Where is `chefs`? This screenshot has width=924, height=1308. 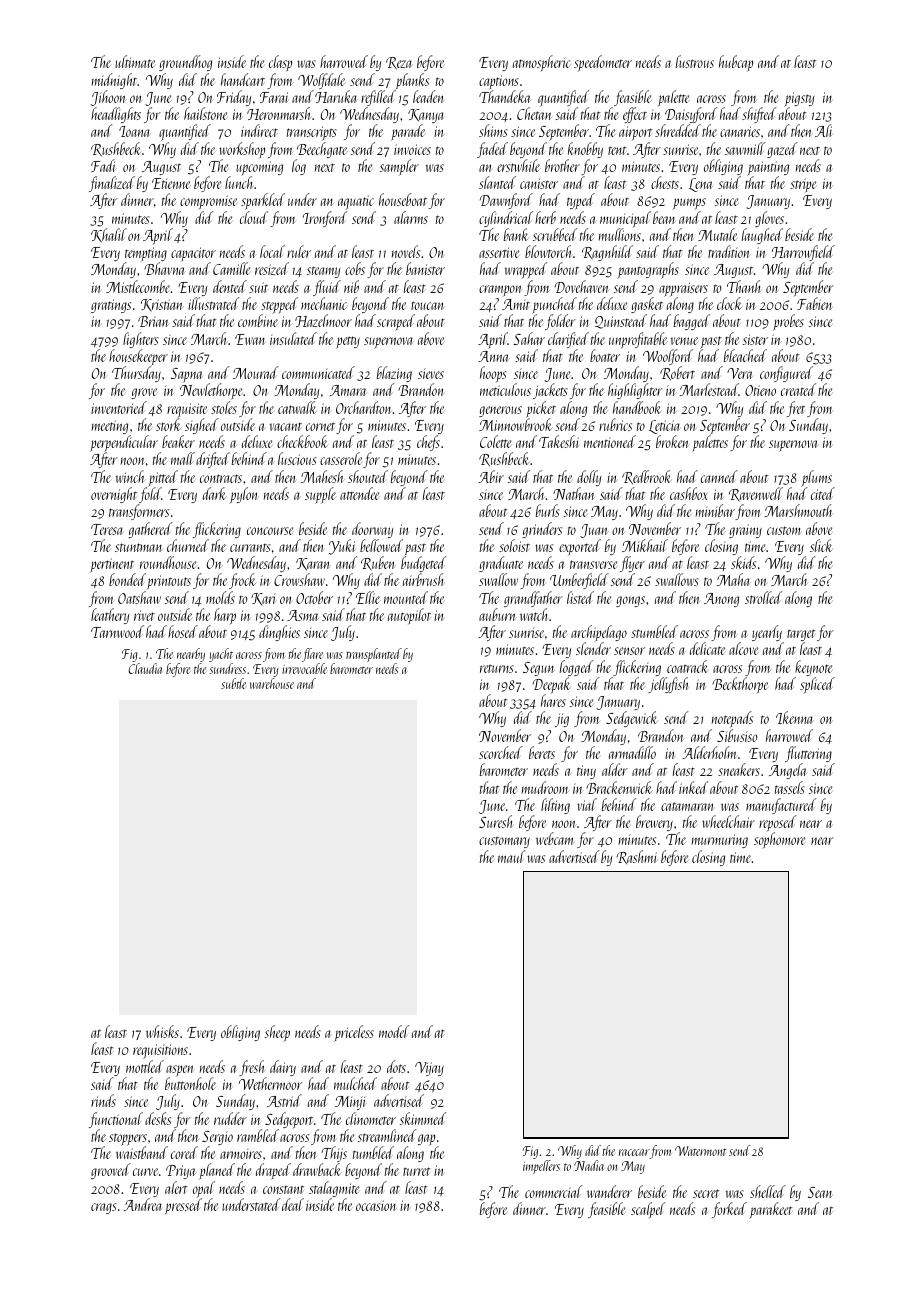 chefs is located at coordinates (428, 443).
